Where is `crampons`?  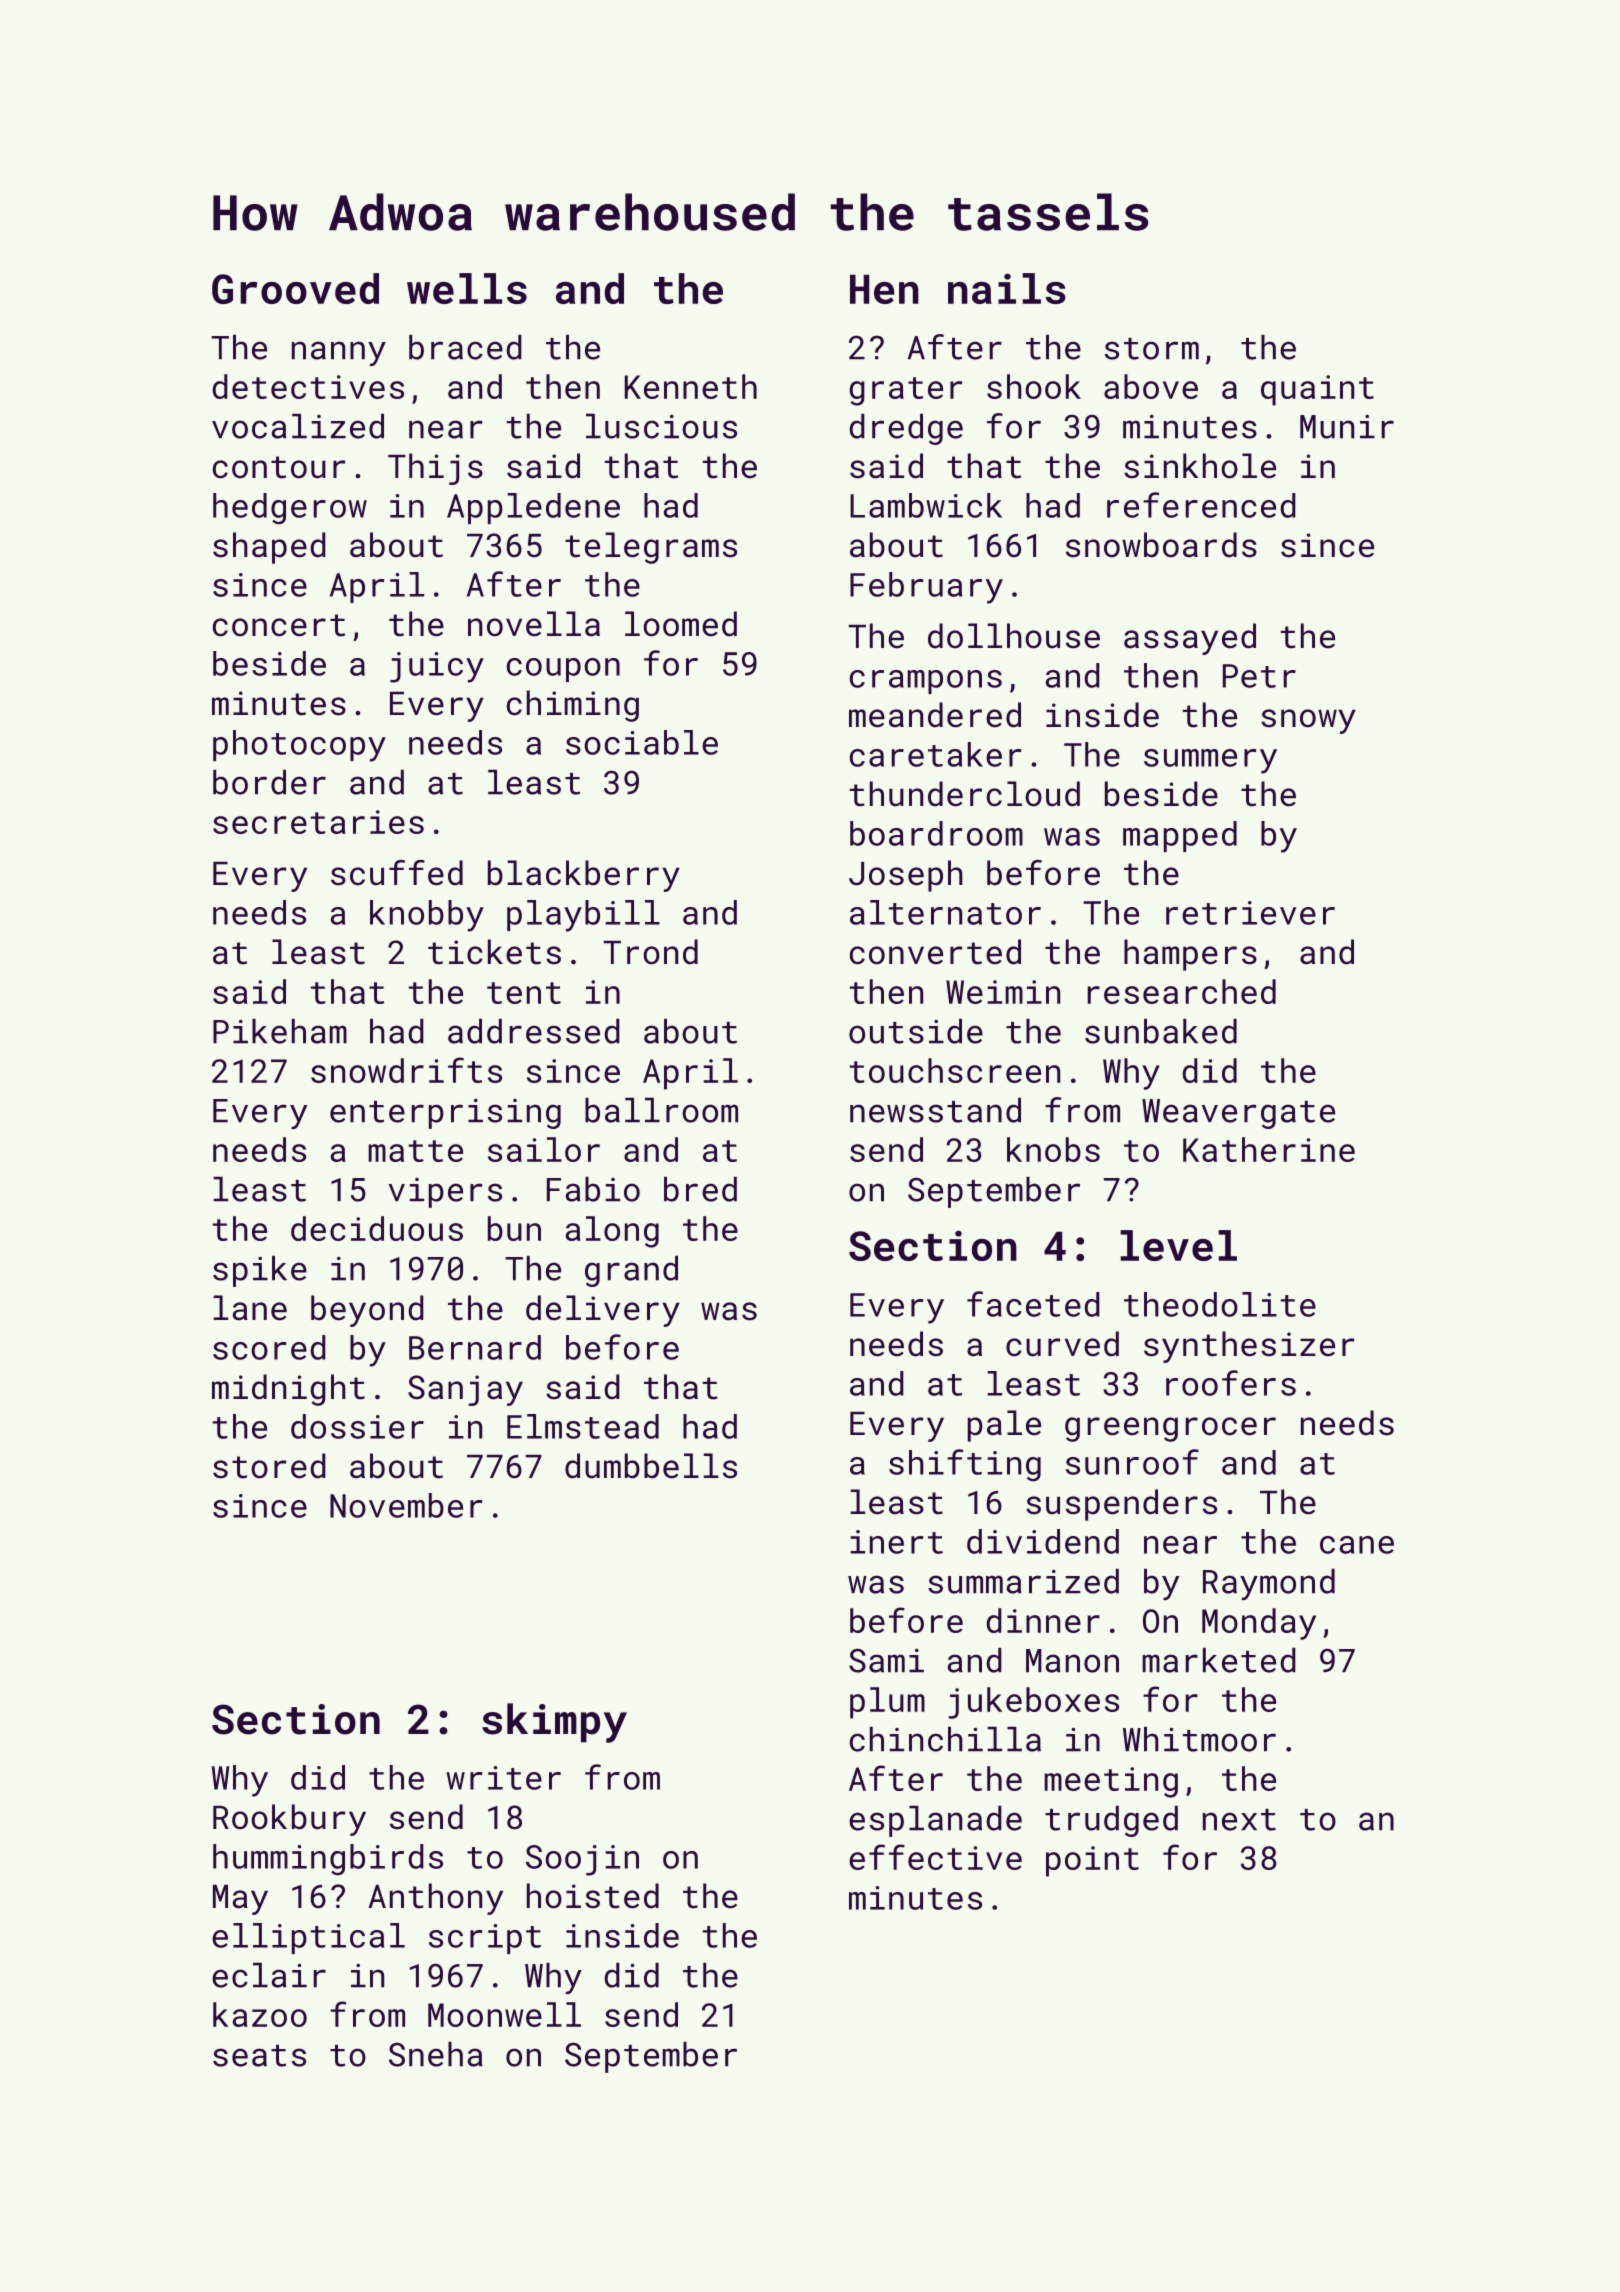 crampons is located at coordinates (926, 682).
